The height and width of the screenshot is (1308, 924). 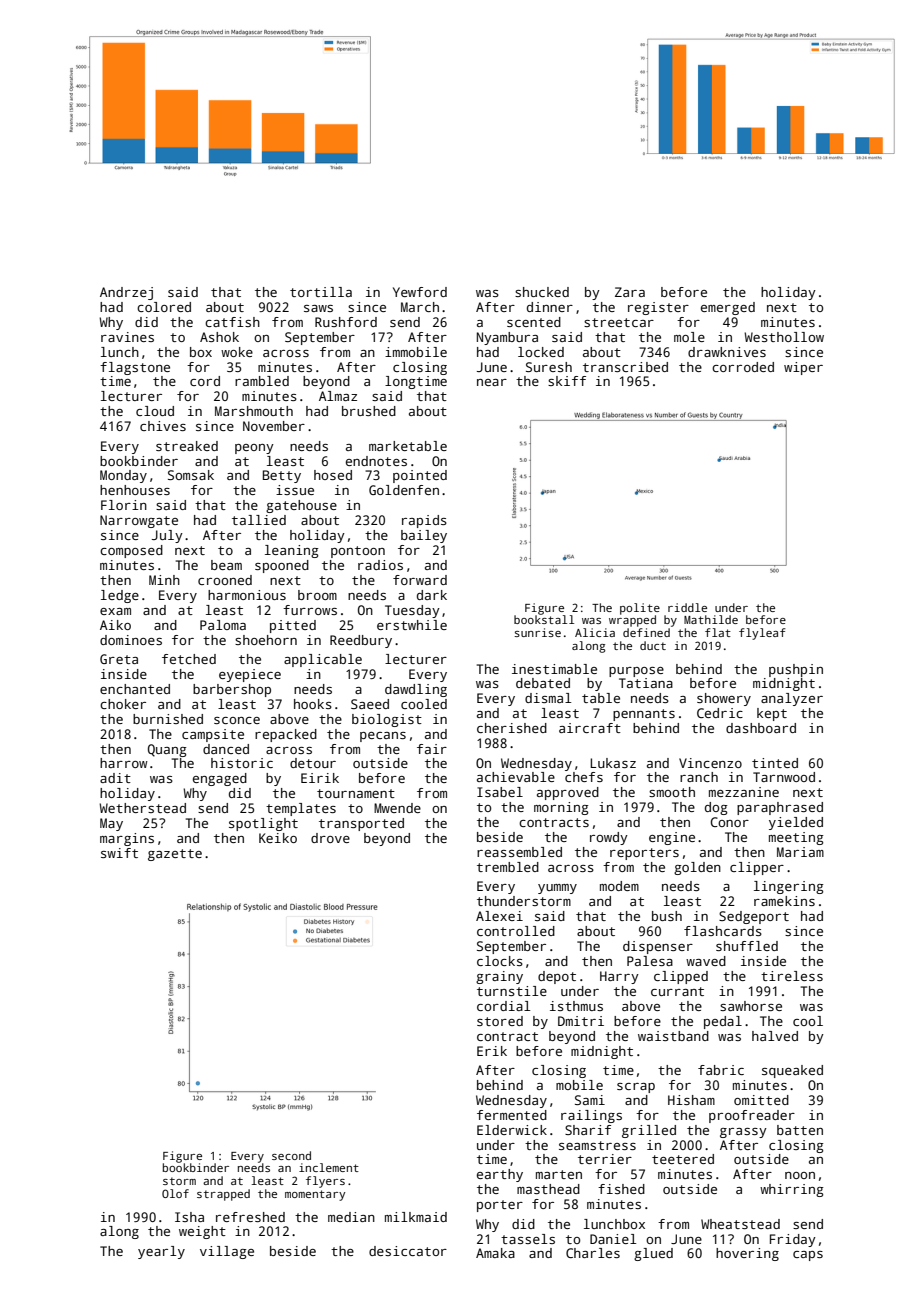 What do you see at coordinates (762, 634) in the screenshot?
I see `flyleaf` at bounding box center [762, 634].
